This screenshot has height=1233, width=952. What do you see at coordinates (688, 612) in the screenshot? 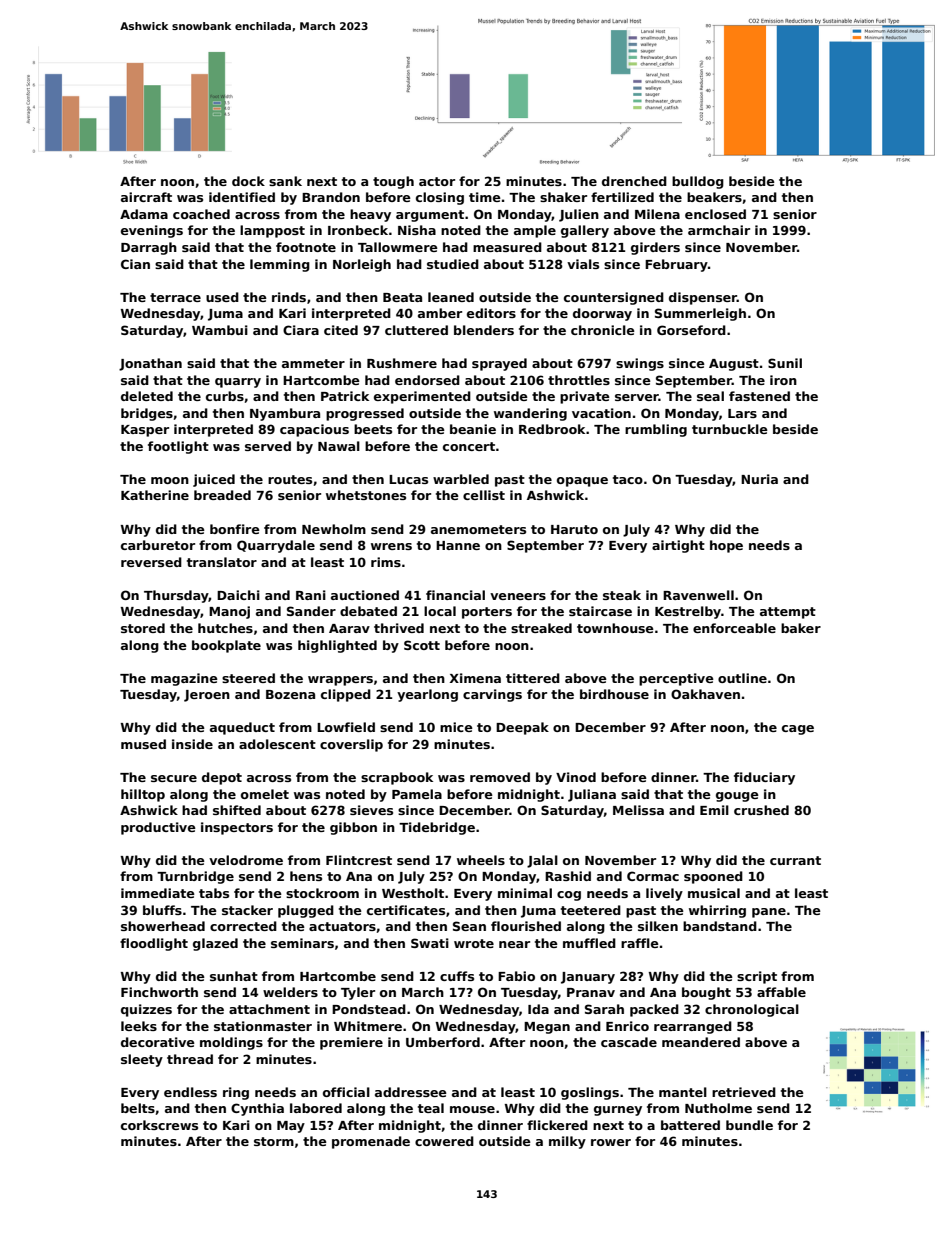
I see `Kestrelby` at bounding box center [688, 612].
